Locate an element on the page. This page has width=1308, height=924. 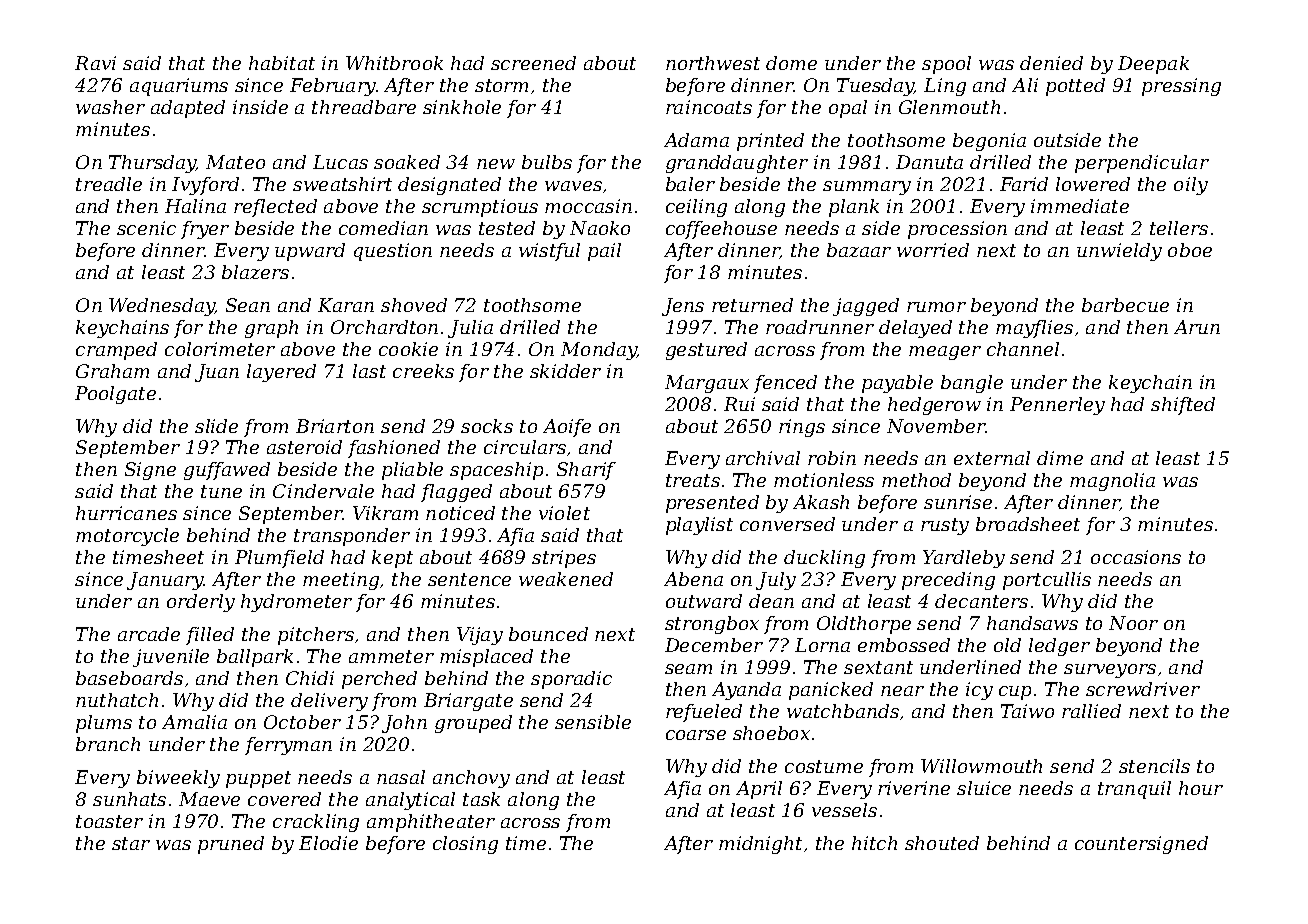
perpendicular is located at coordinates (1142, 164).
